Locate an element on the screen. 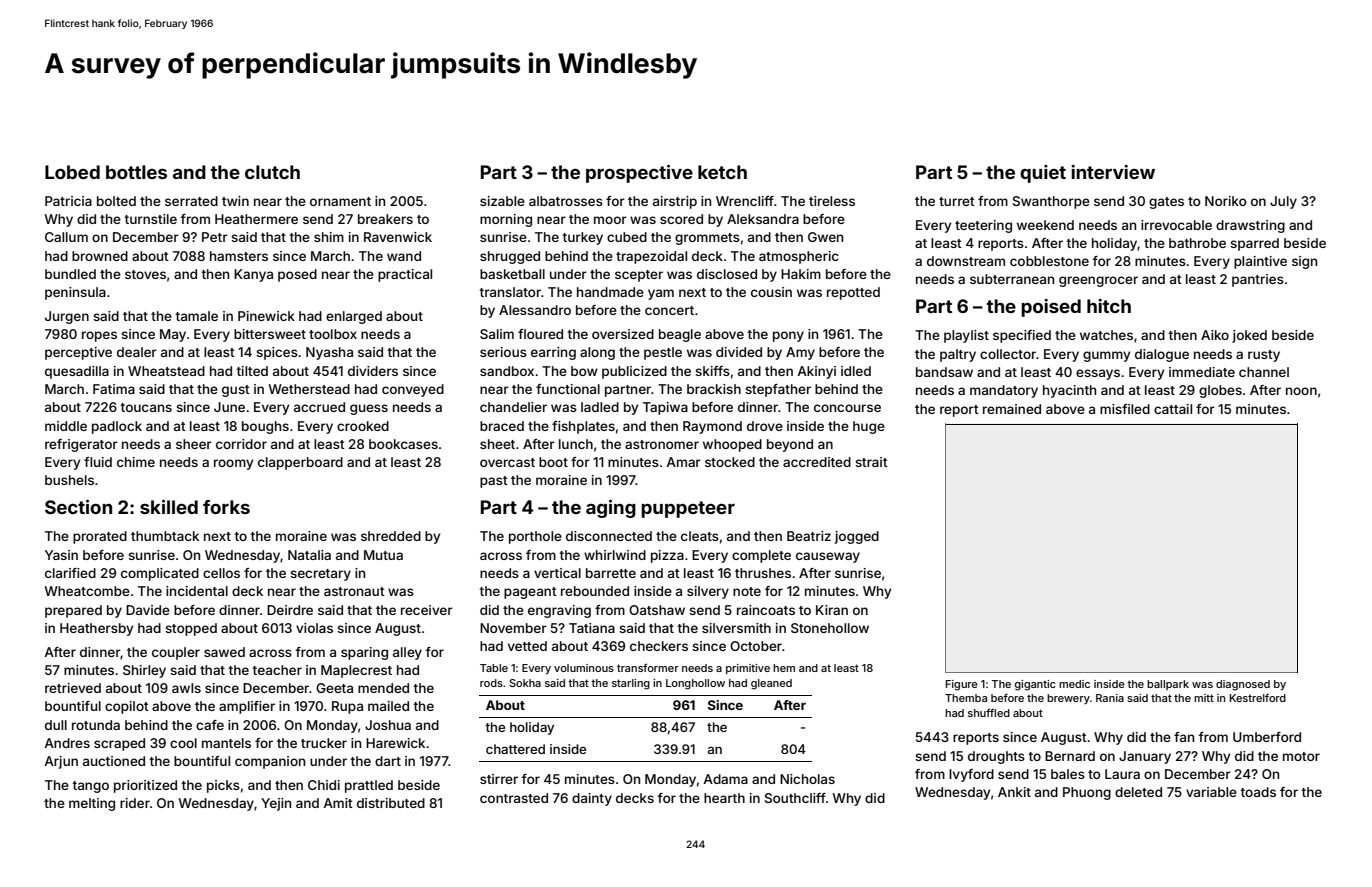 Image resolution: width=1372 pixels, height=887 pixels. interview is located at coordinates (1113, 172).
